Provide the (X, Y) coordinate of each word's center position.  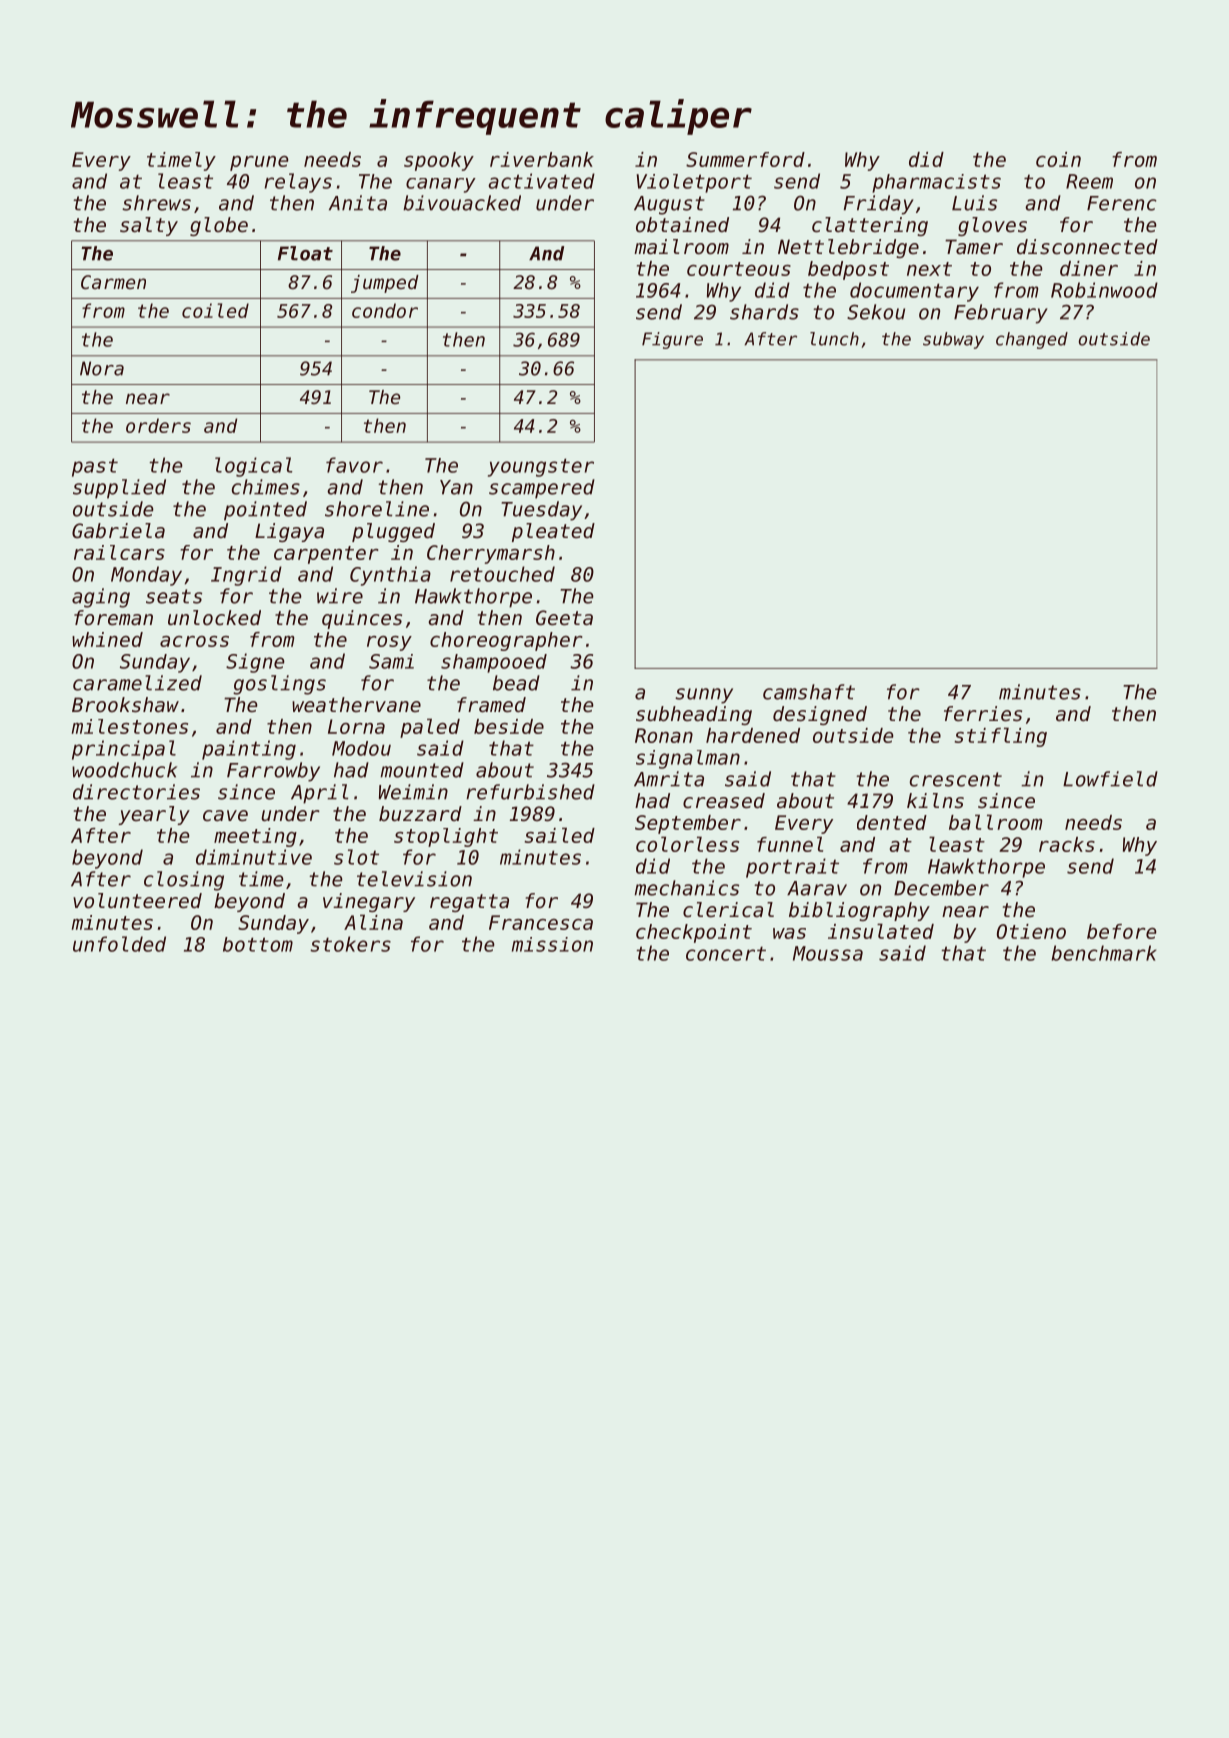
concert (726, 953)
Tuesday (541, 511)
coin (1058, 159)
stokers (350, 944)
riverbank (542, 159)
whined (107, 639)
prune (259, 163)
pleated (553, 532)
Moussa (828, 953)
